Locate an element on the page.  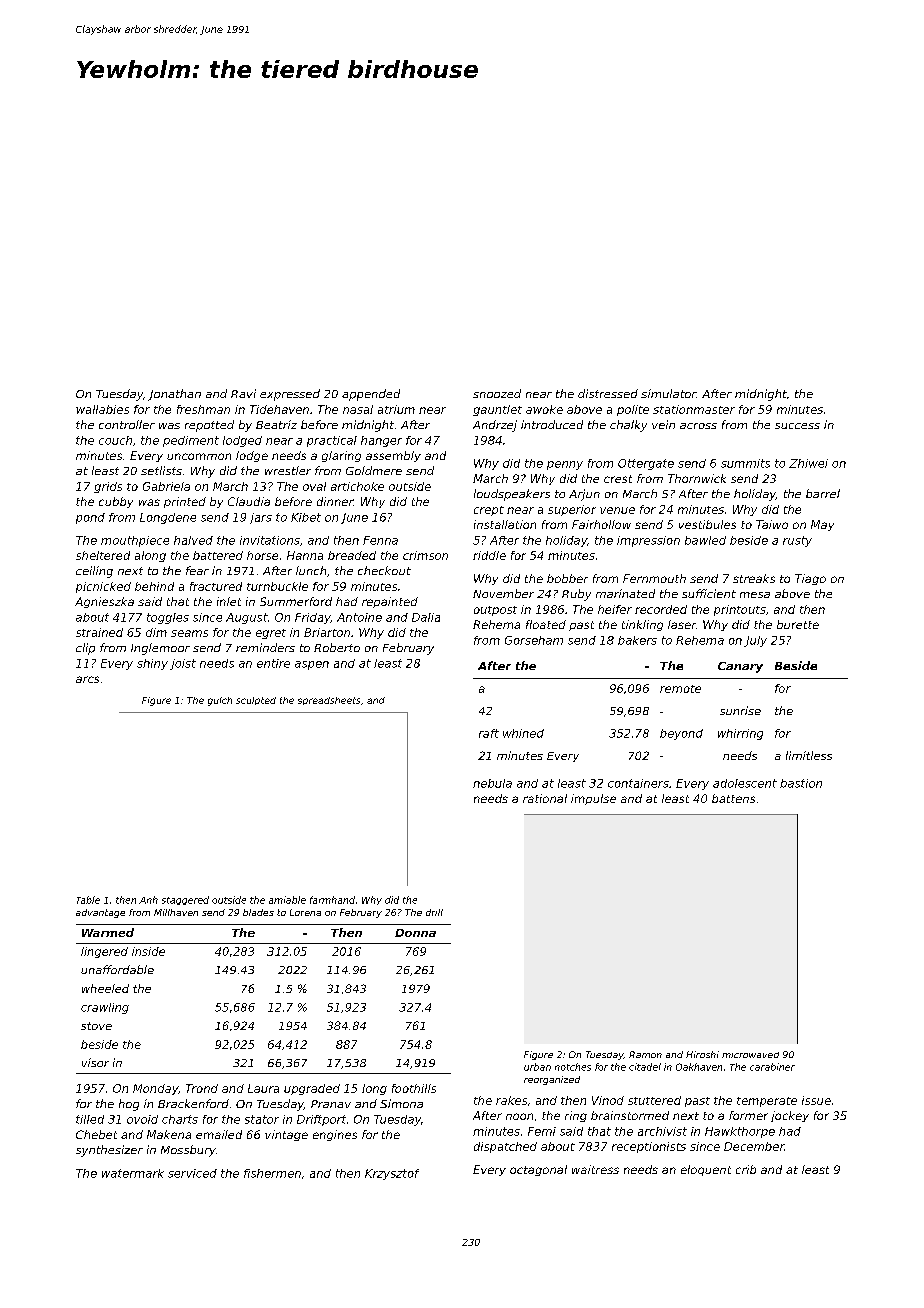
whined is located at coordinates (523, 733).
